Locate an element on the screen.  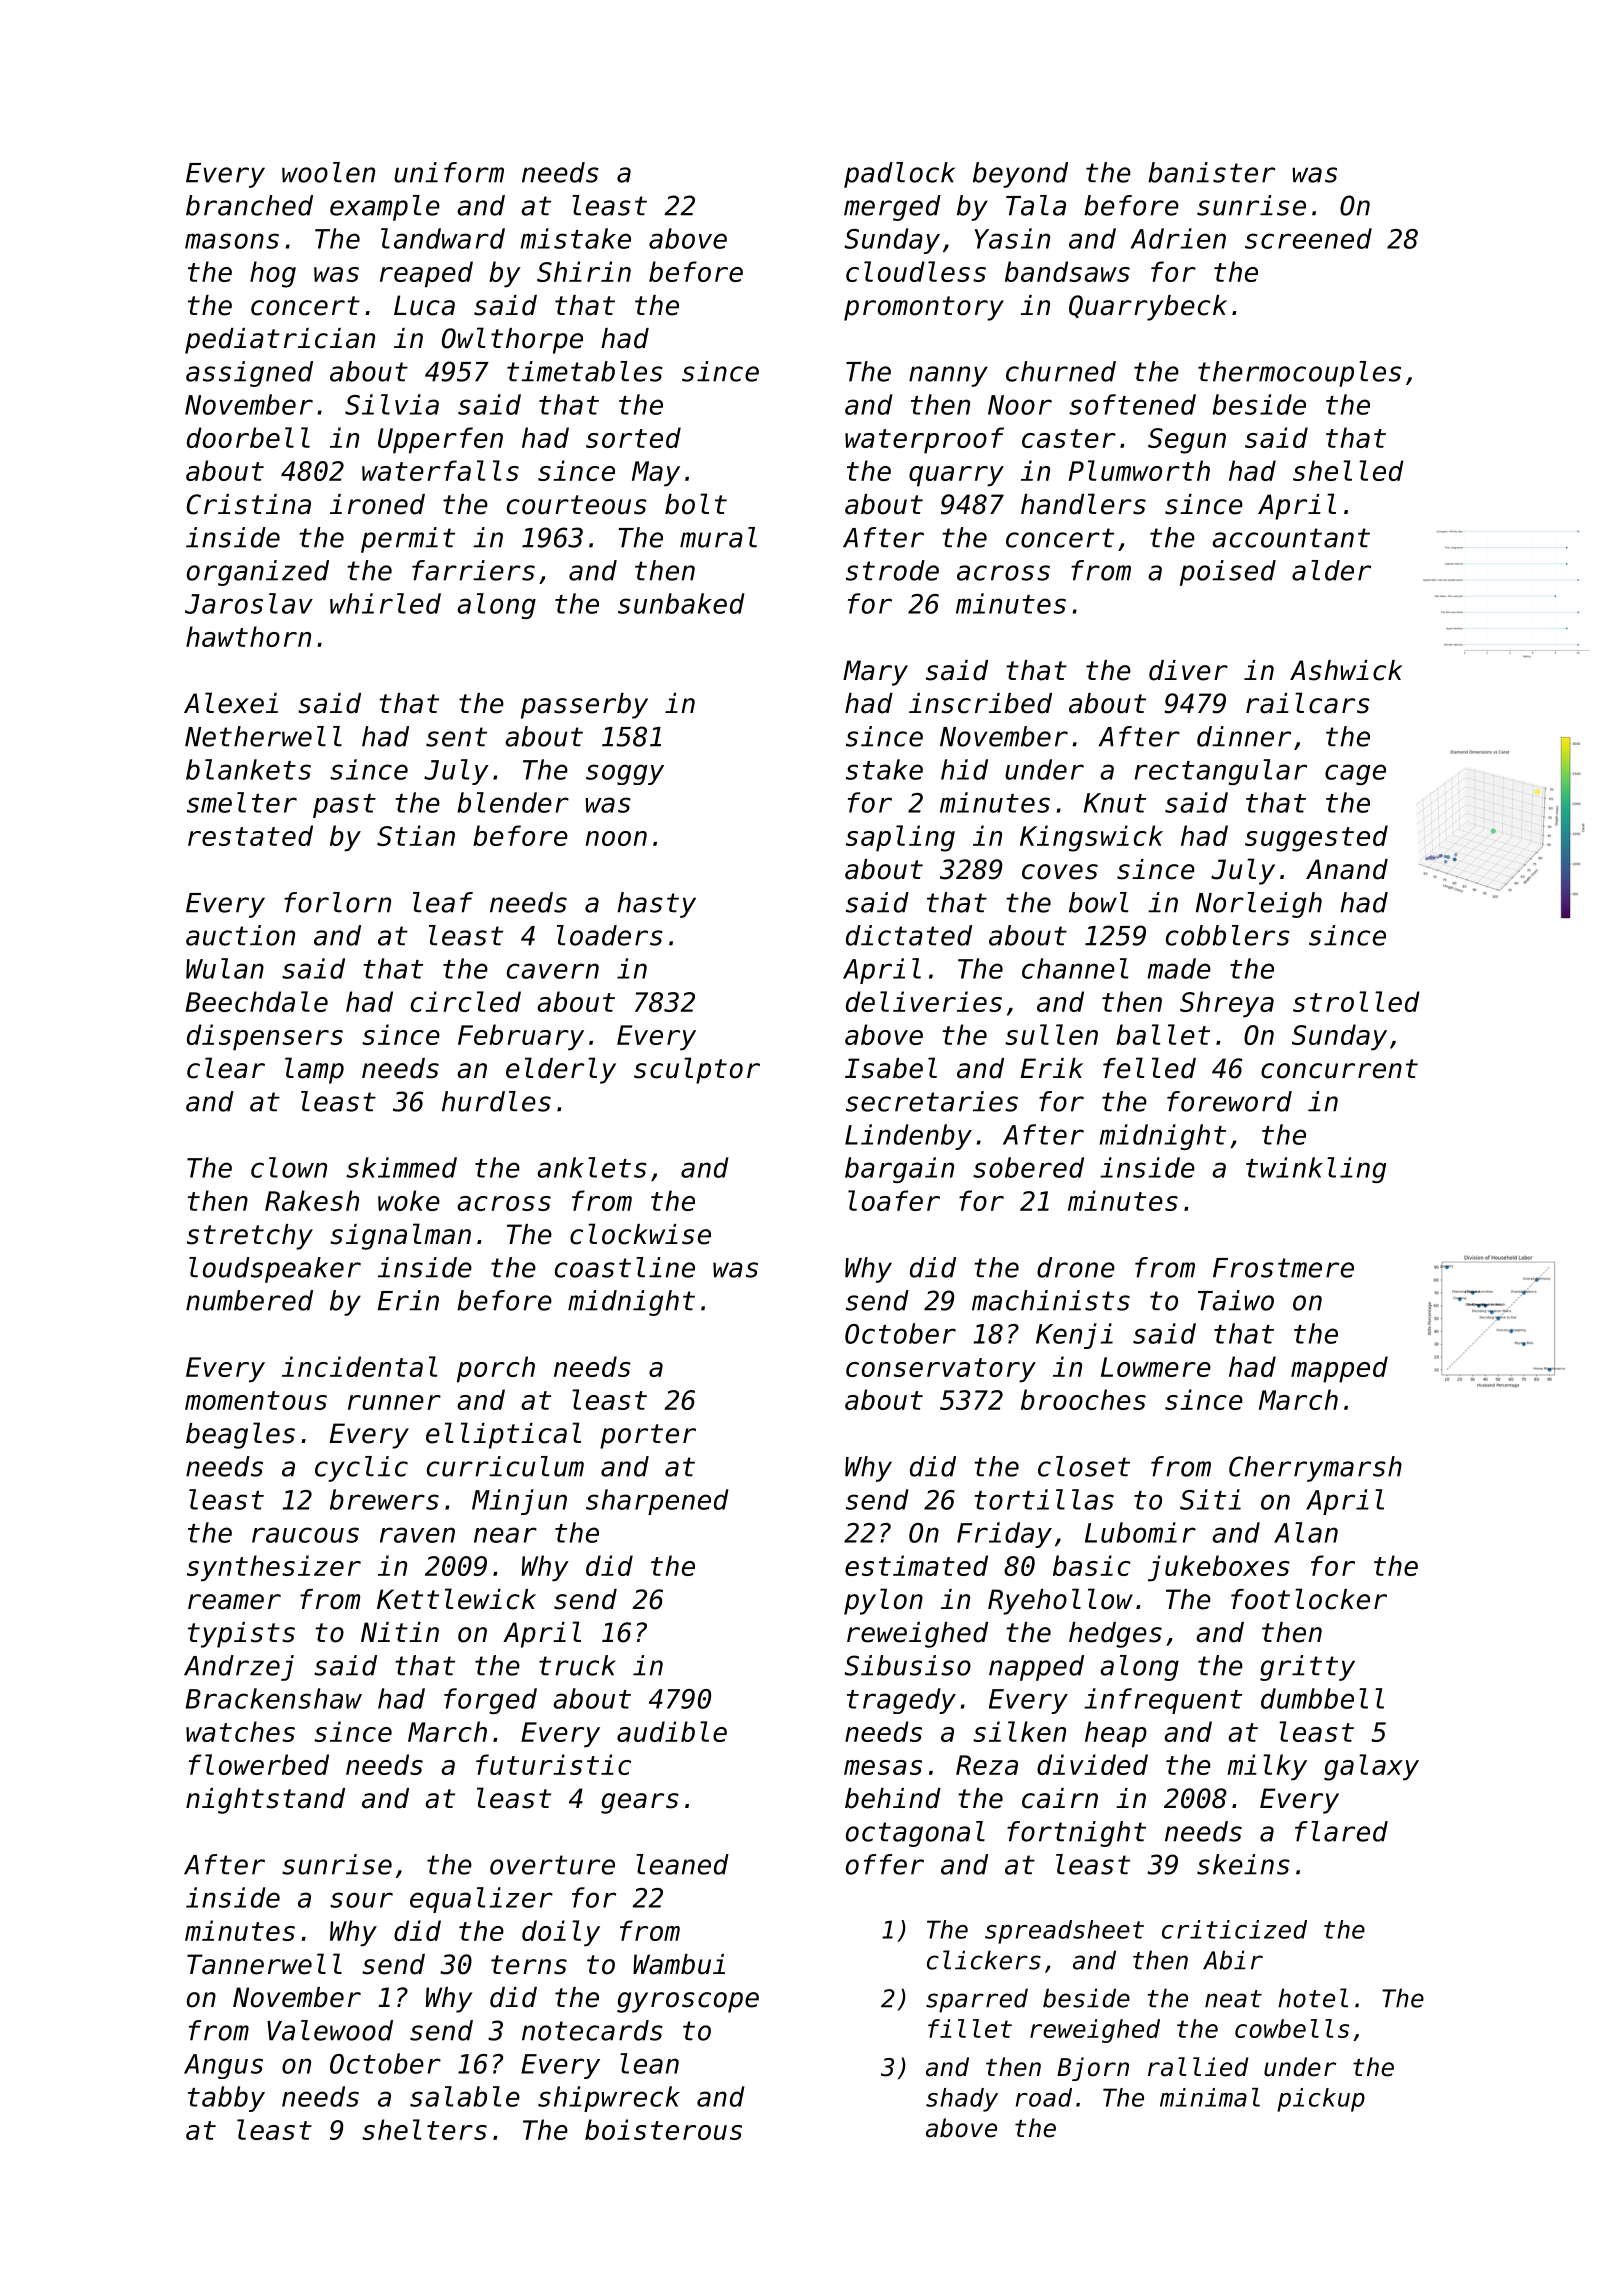
clown is located at coordinates (289, 1167).
